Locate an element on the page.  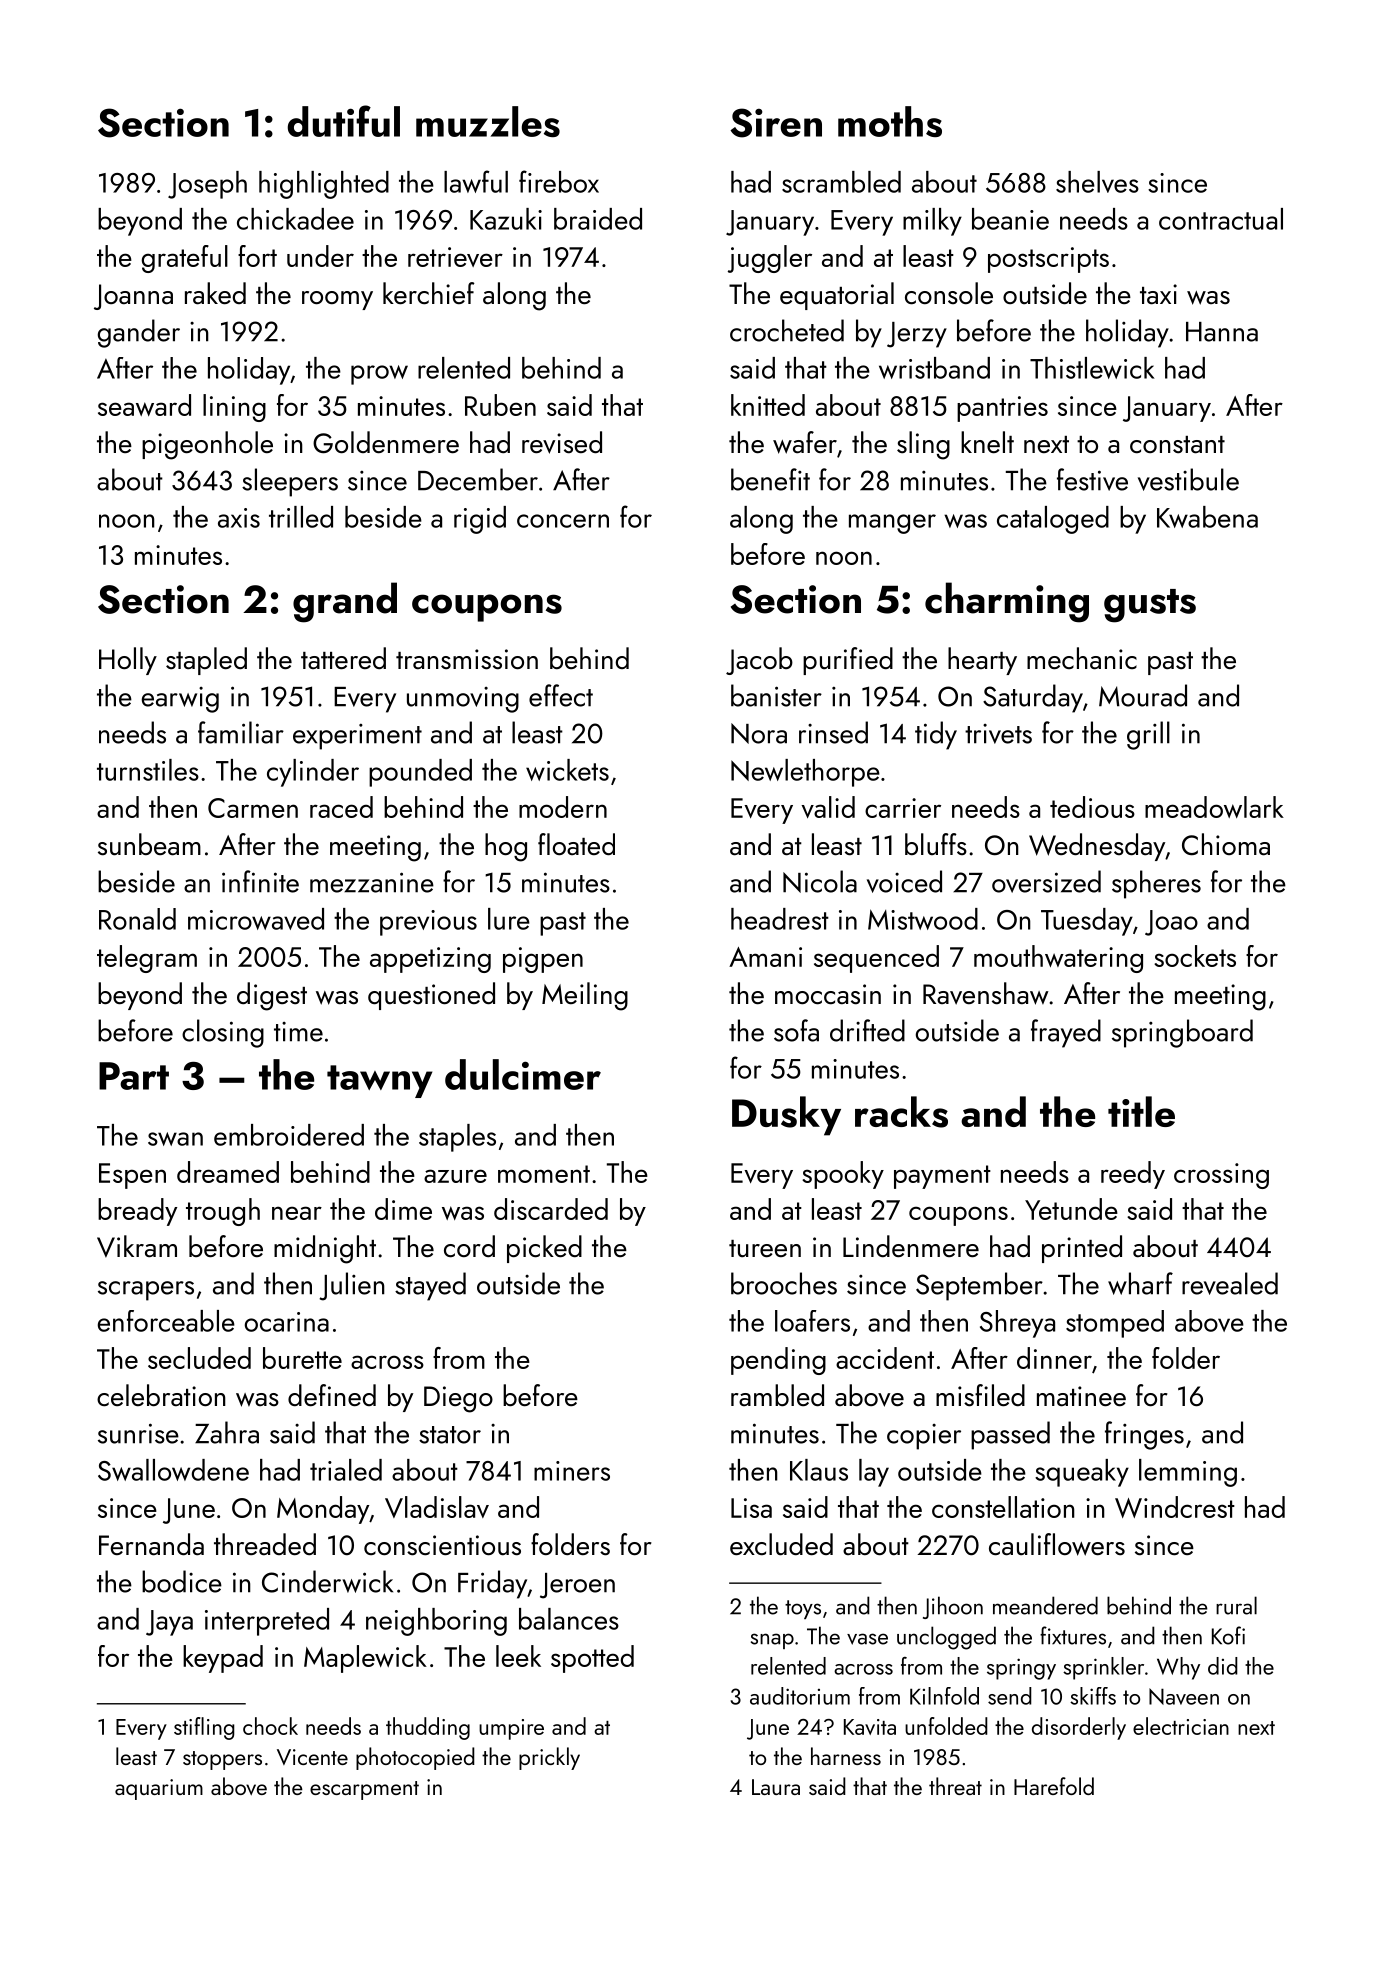
Nicola is located at coordinates (820, 881).
